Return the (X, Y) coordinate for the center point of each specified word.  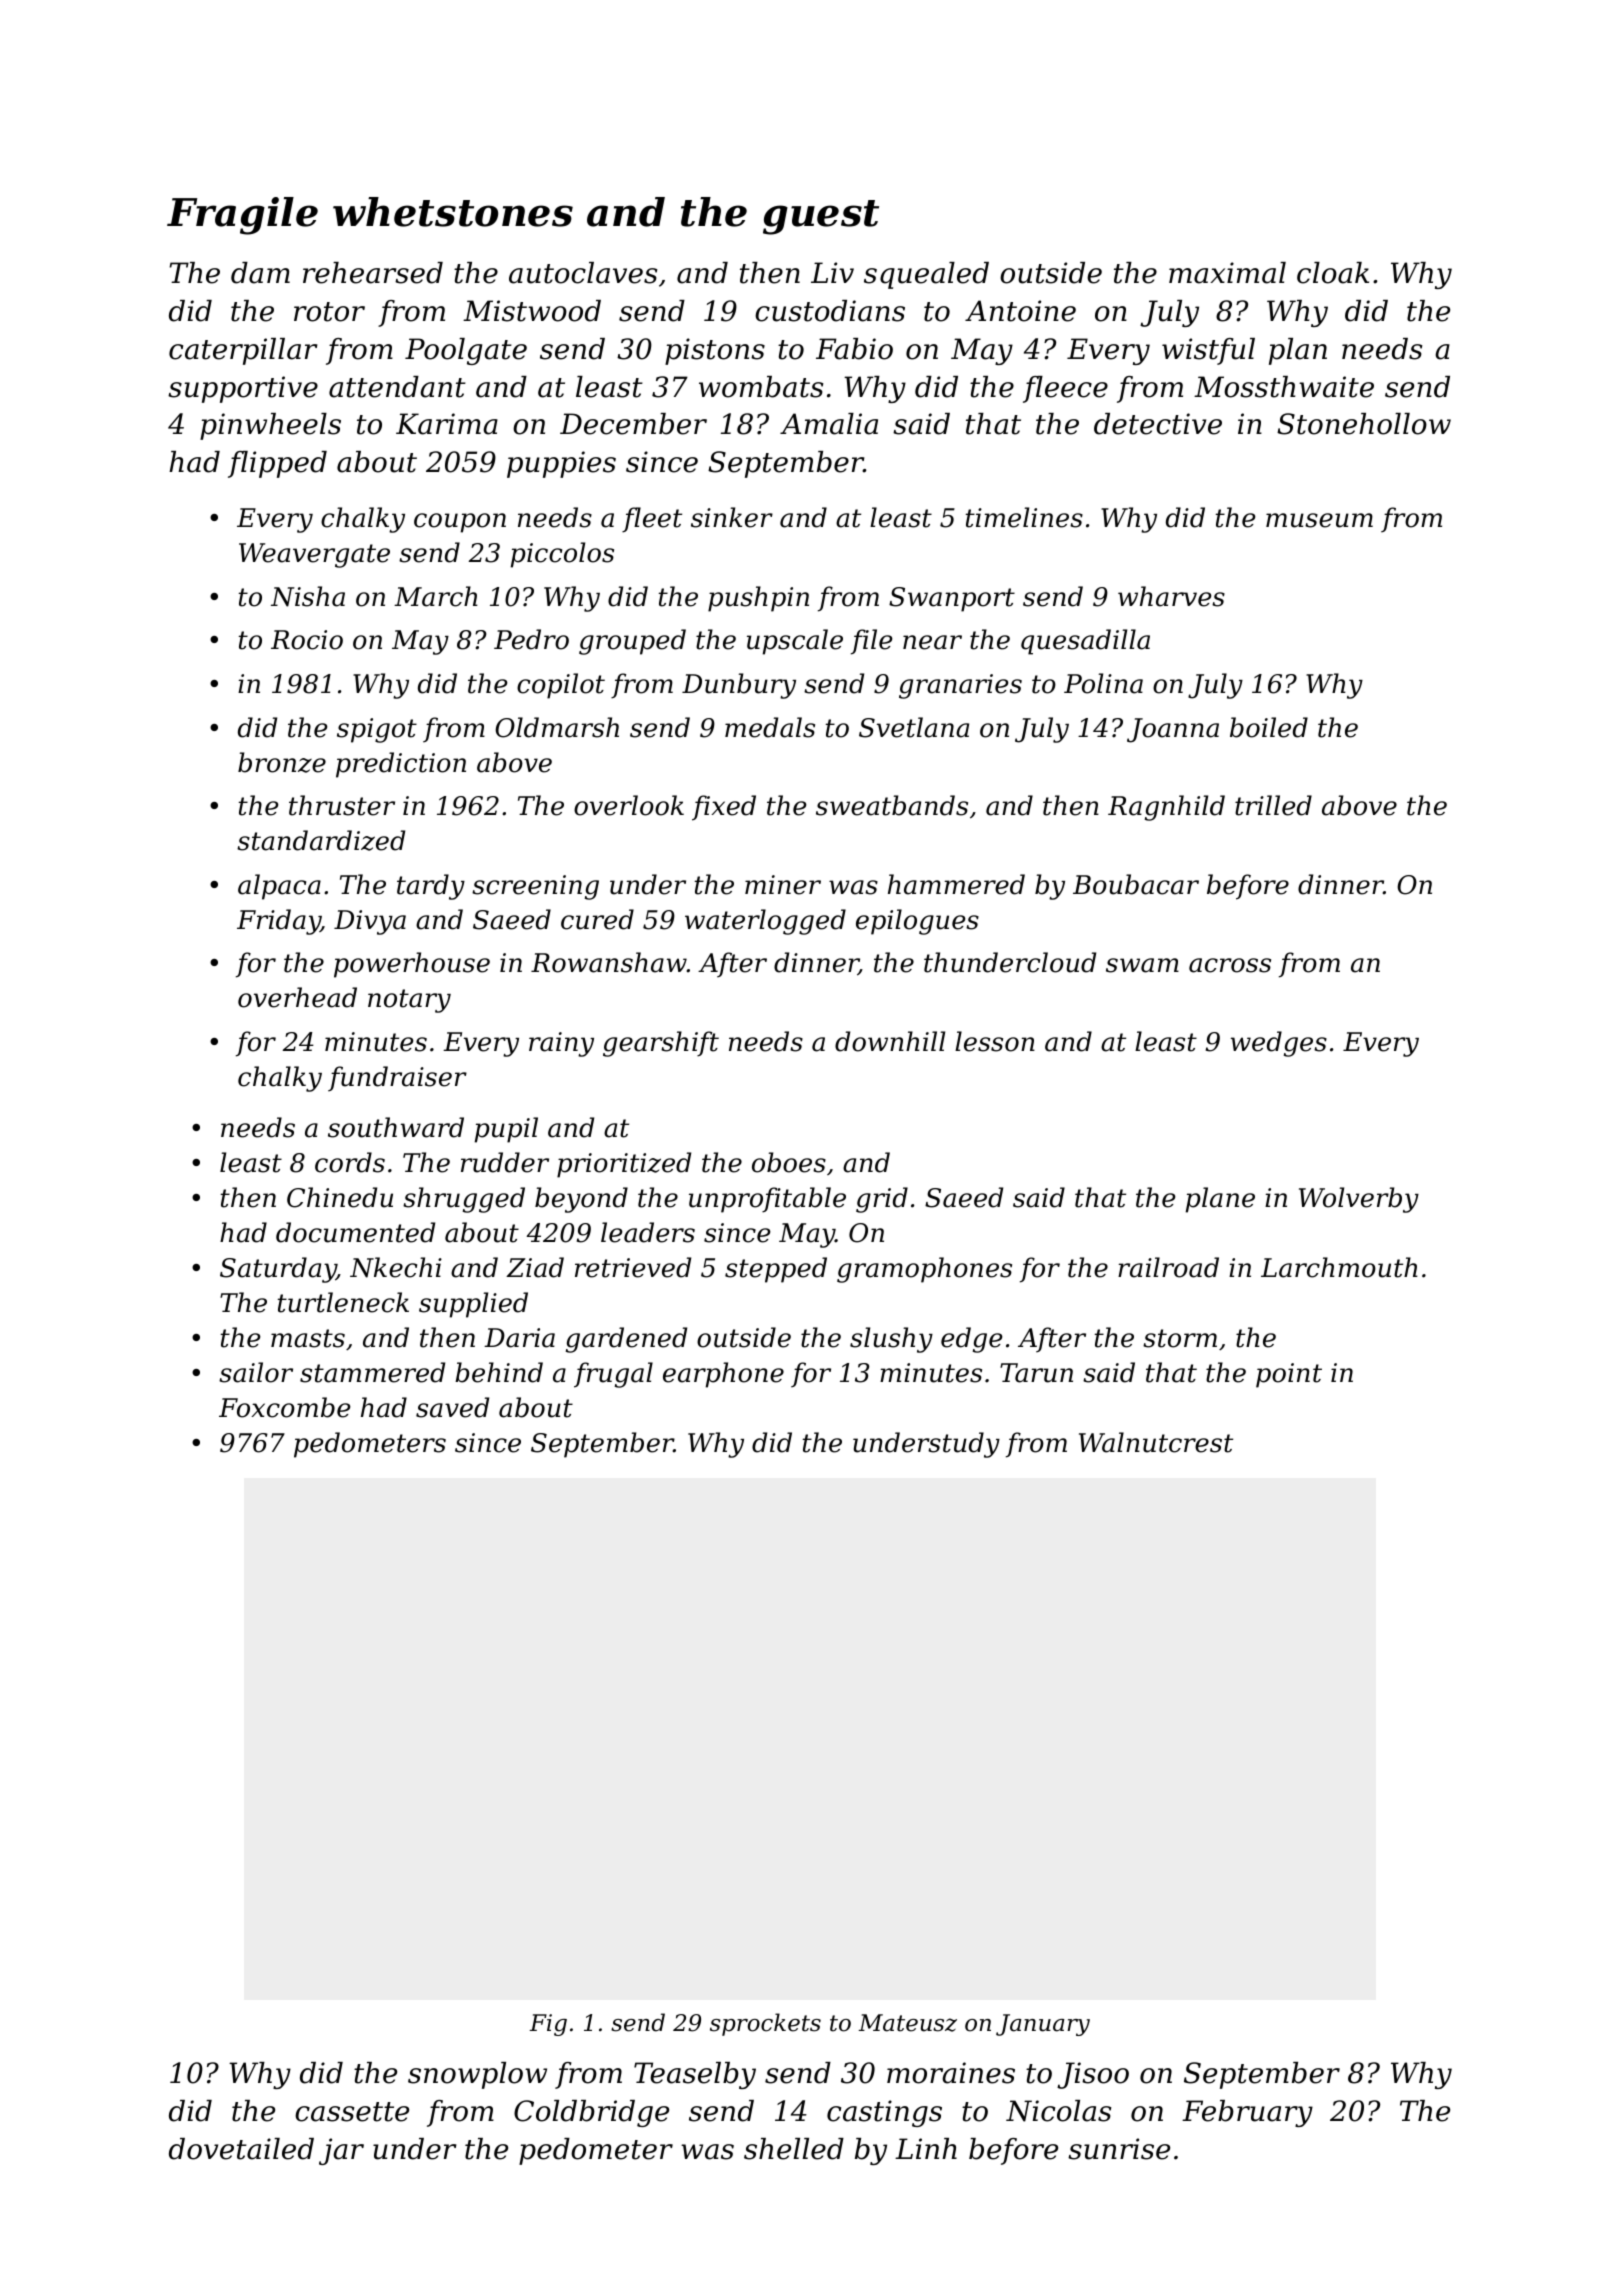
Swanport (952, 599)
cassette (352, 2112)
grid (882, 1200)
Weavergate (314, 555)
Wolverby (1359, 1200)
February (1247, 2113)
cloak (1333, 273)
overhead (297, 997)
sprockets (765, 2024)
